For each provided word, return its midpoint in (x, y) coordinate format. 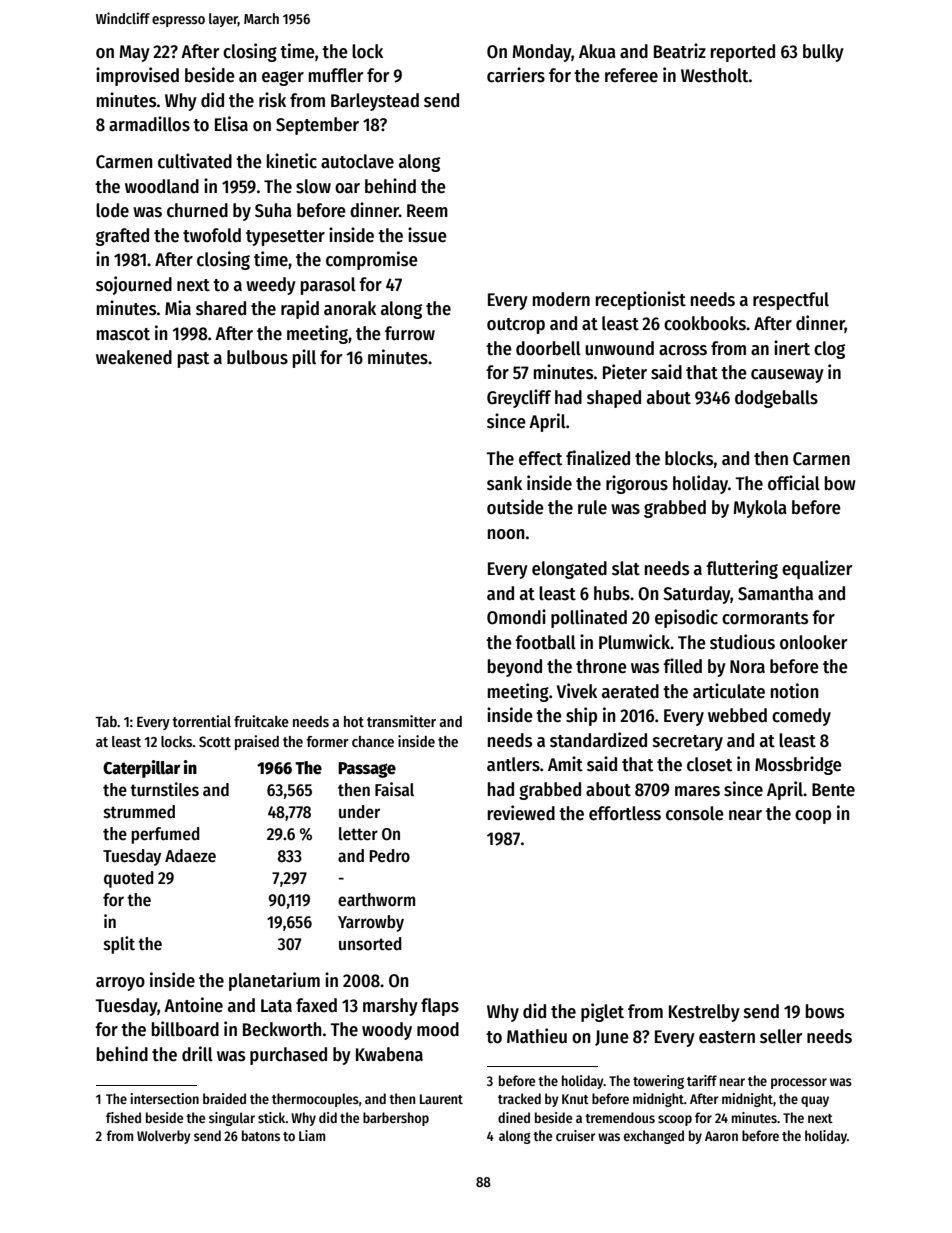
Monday (542, 53)
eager (283, 78)
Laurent (441, 1099)
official (794, 483)
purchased (288, 1056)
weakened (134, 357)
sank (504, 483)
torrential (201, 721)
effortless (625, 813)
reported (743, 53)
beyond (515, 668)
